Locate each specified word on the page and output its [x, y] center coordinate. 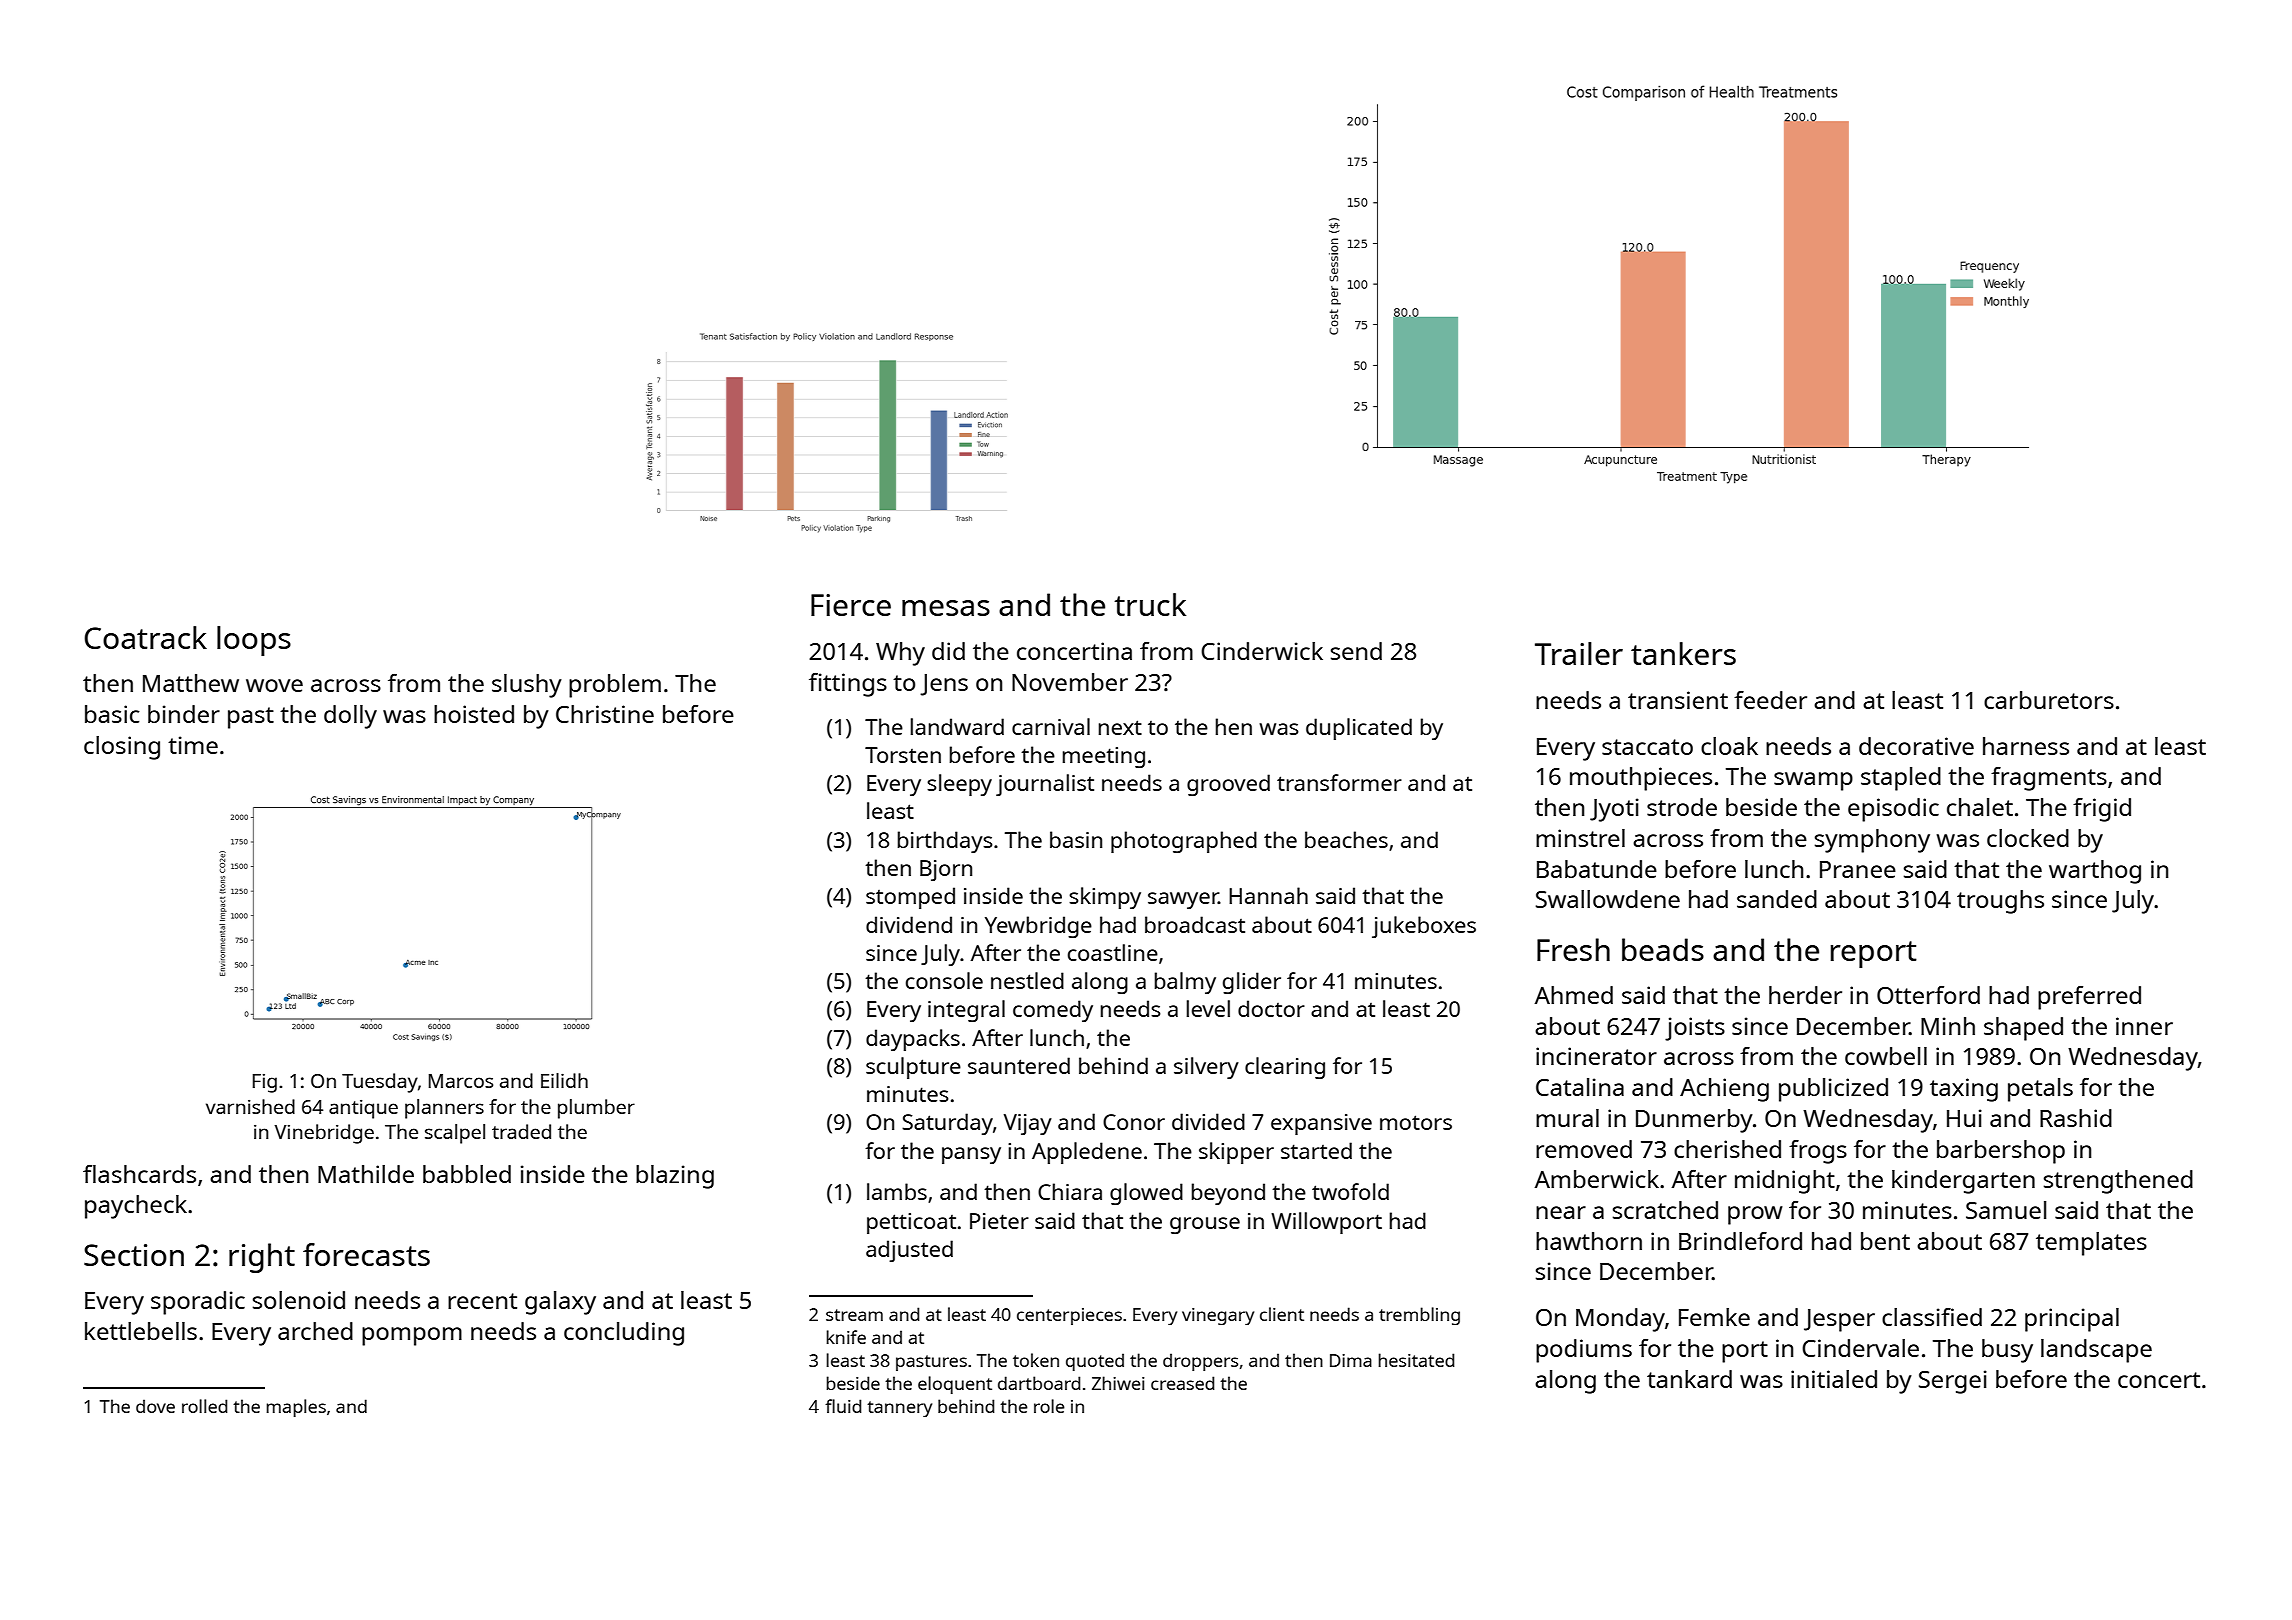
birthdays [945, 842]
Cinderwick [1262, 651]
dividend [909, 924]
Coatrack [145, 637]
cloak [1729, 746]
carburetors [2049, 700]
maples [296, 1408]
